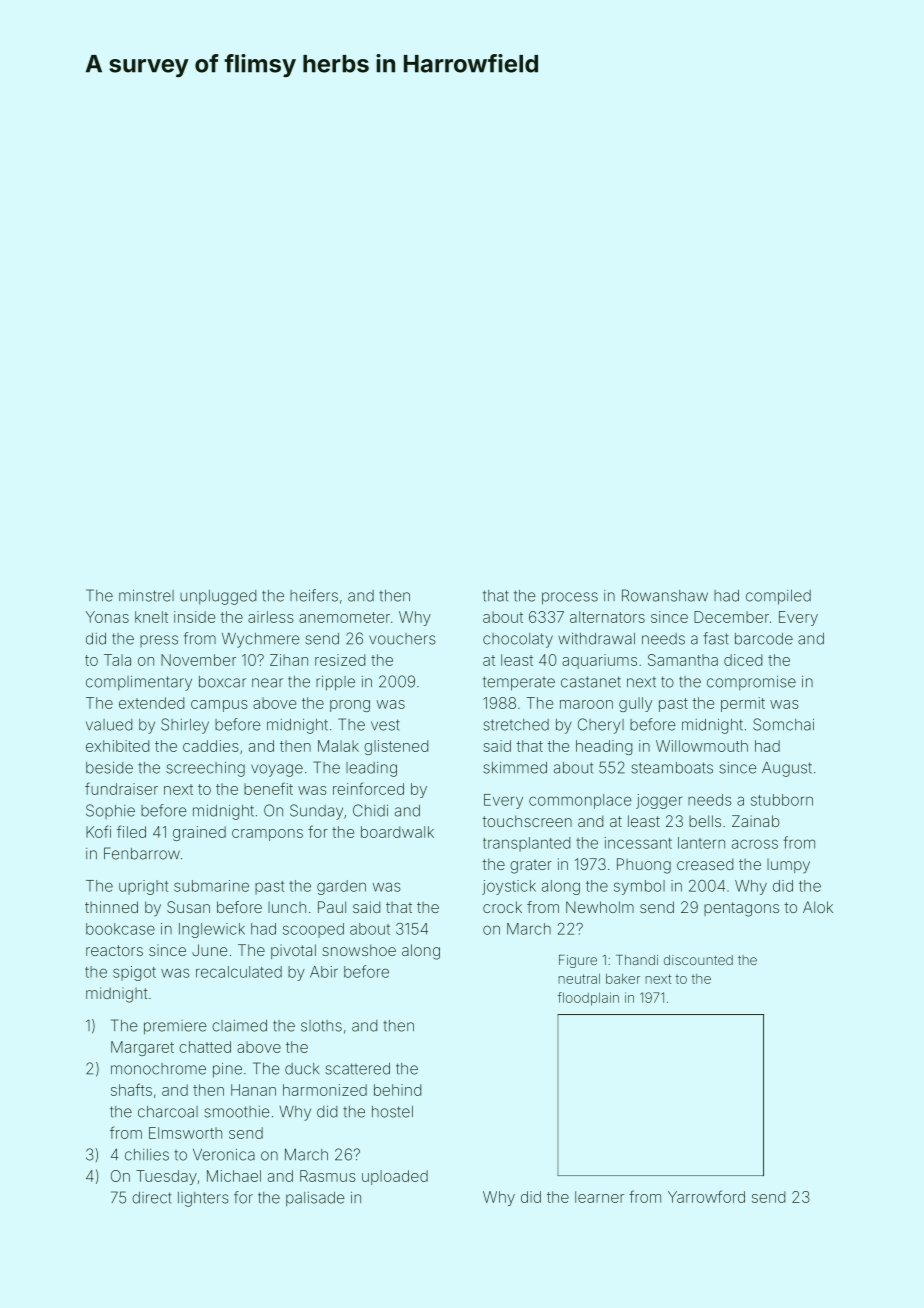  What do you see at coordinates (199, 833) in the screenshot?
I see `grained` at bounding box center [199, 833].
